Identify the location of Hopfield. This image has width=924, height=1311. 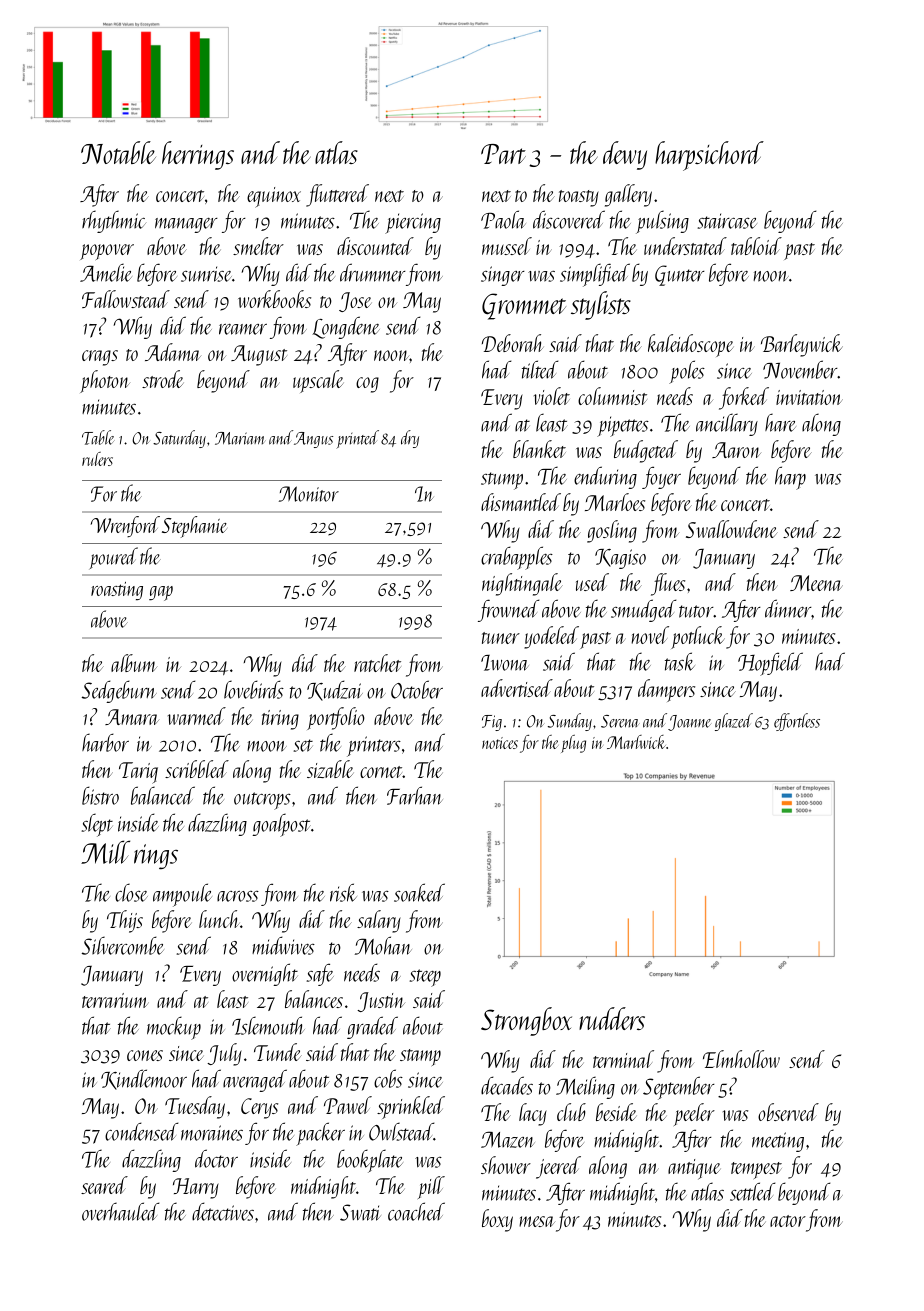
(770, 664).
